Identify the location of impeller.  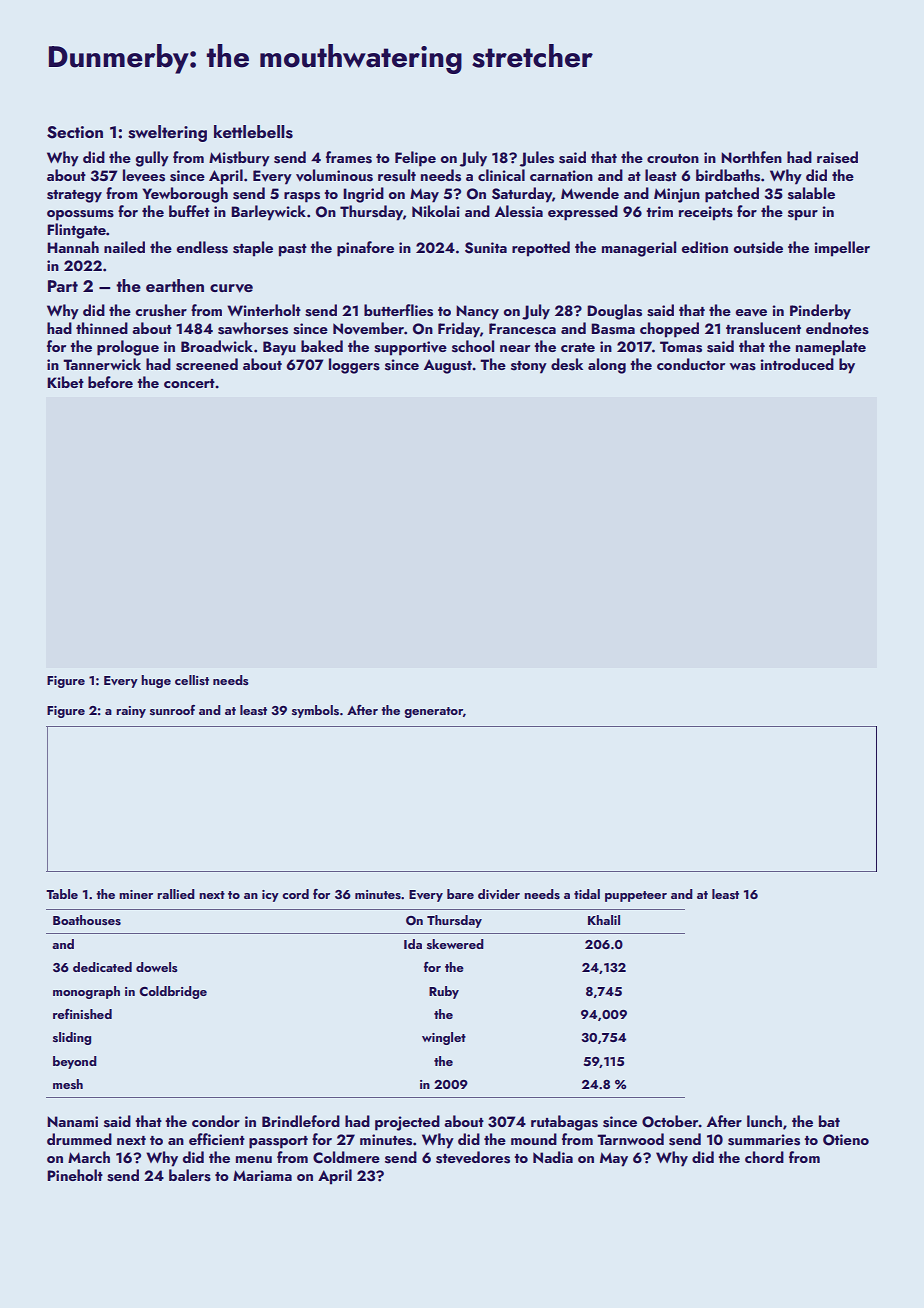
(842, 249).
